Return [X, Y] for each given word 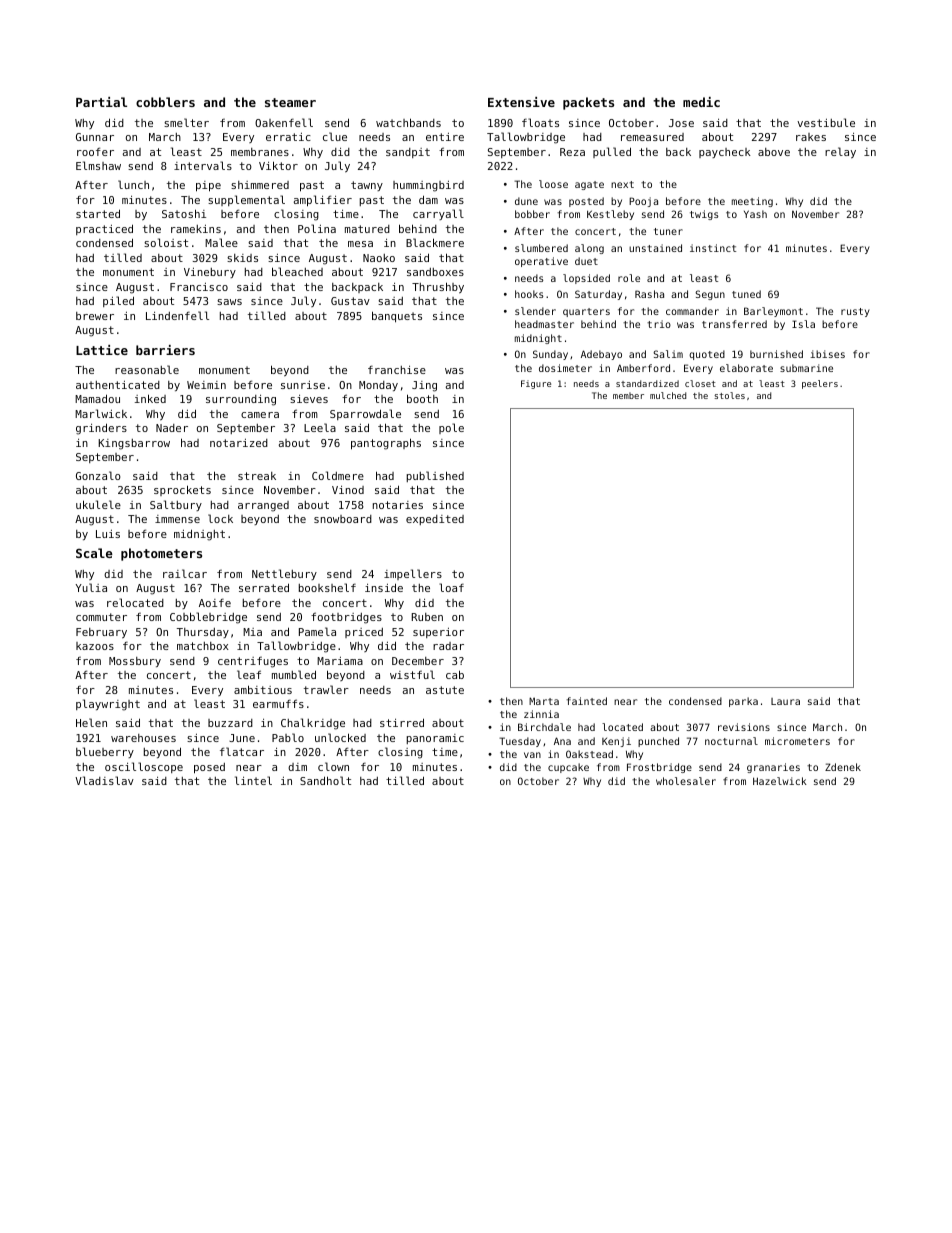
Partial [101, 102]
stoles [729, 395]
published [435, 476]
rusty [855, 312]
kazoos [95, 646]
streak [257, 476]
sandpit [408, 153]
